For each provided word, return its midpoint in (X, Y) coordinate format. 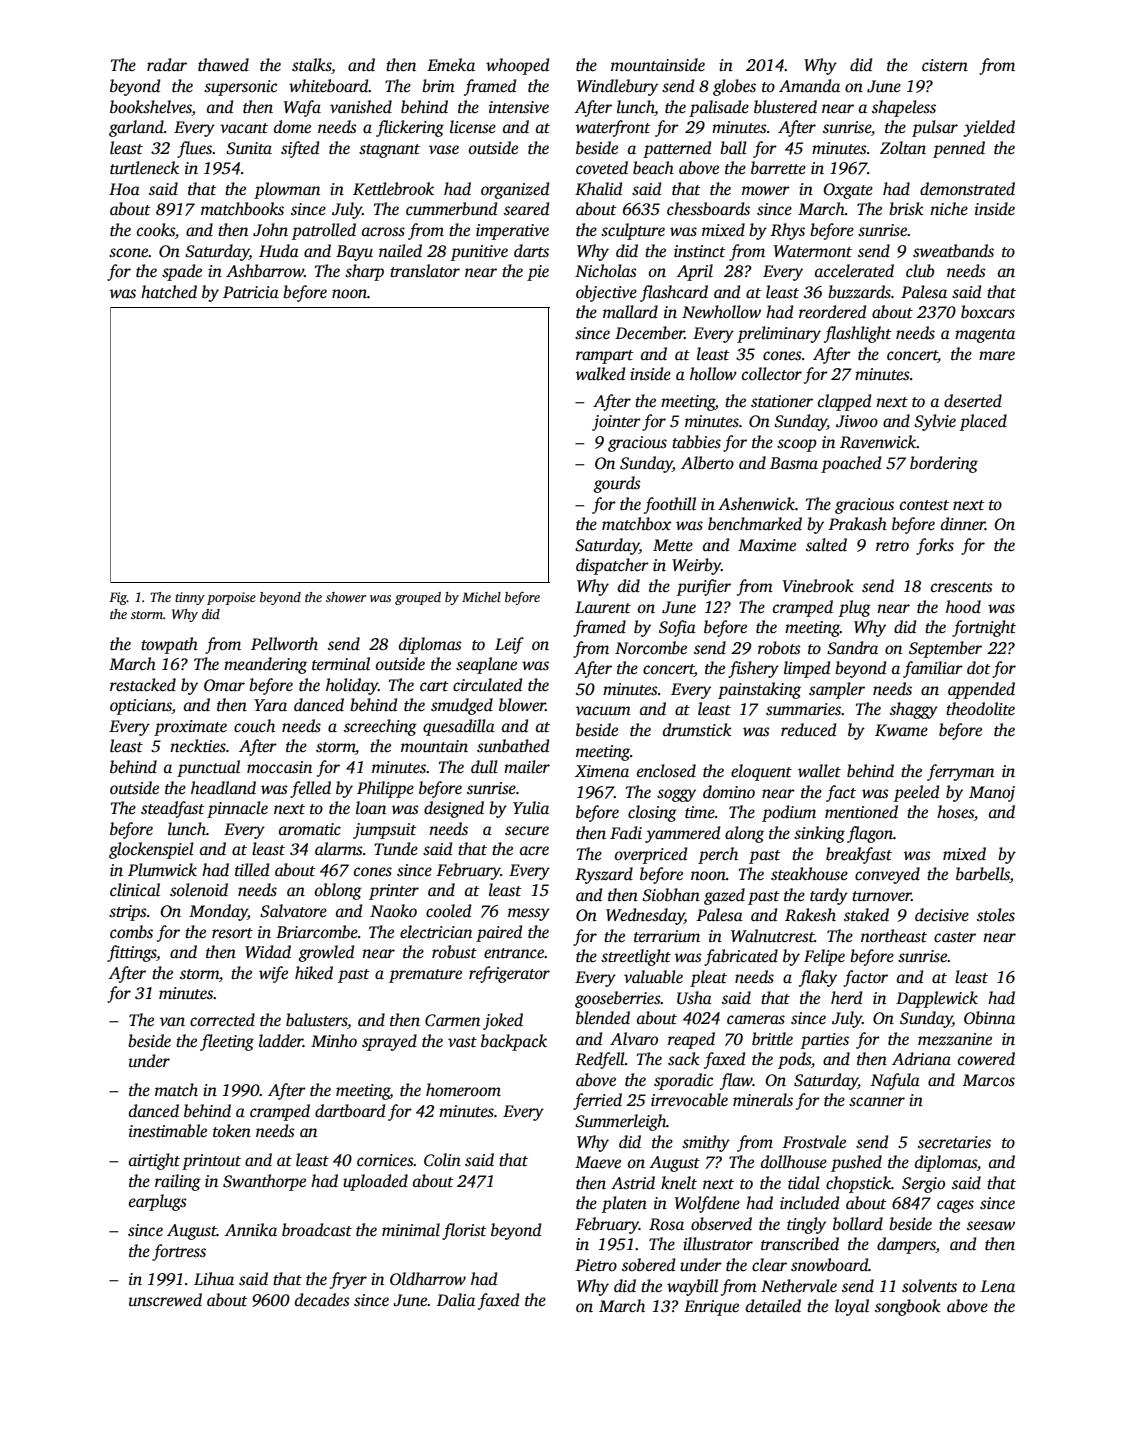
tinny (190, 598)
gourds (617, 484)
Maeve (598, 1162)
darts (531, 251)
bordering (944, 464)
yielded (989, 128)
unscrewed (165, 1300)
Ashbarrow (265, 271)
